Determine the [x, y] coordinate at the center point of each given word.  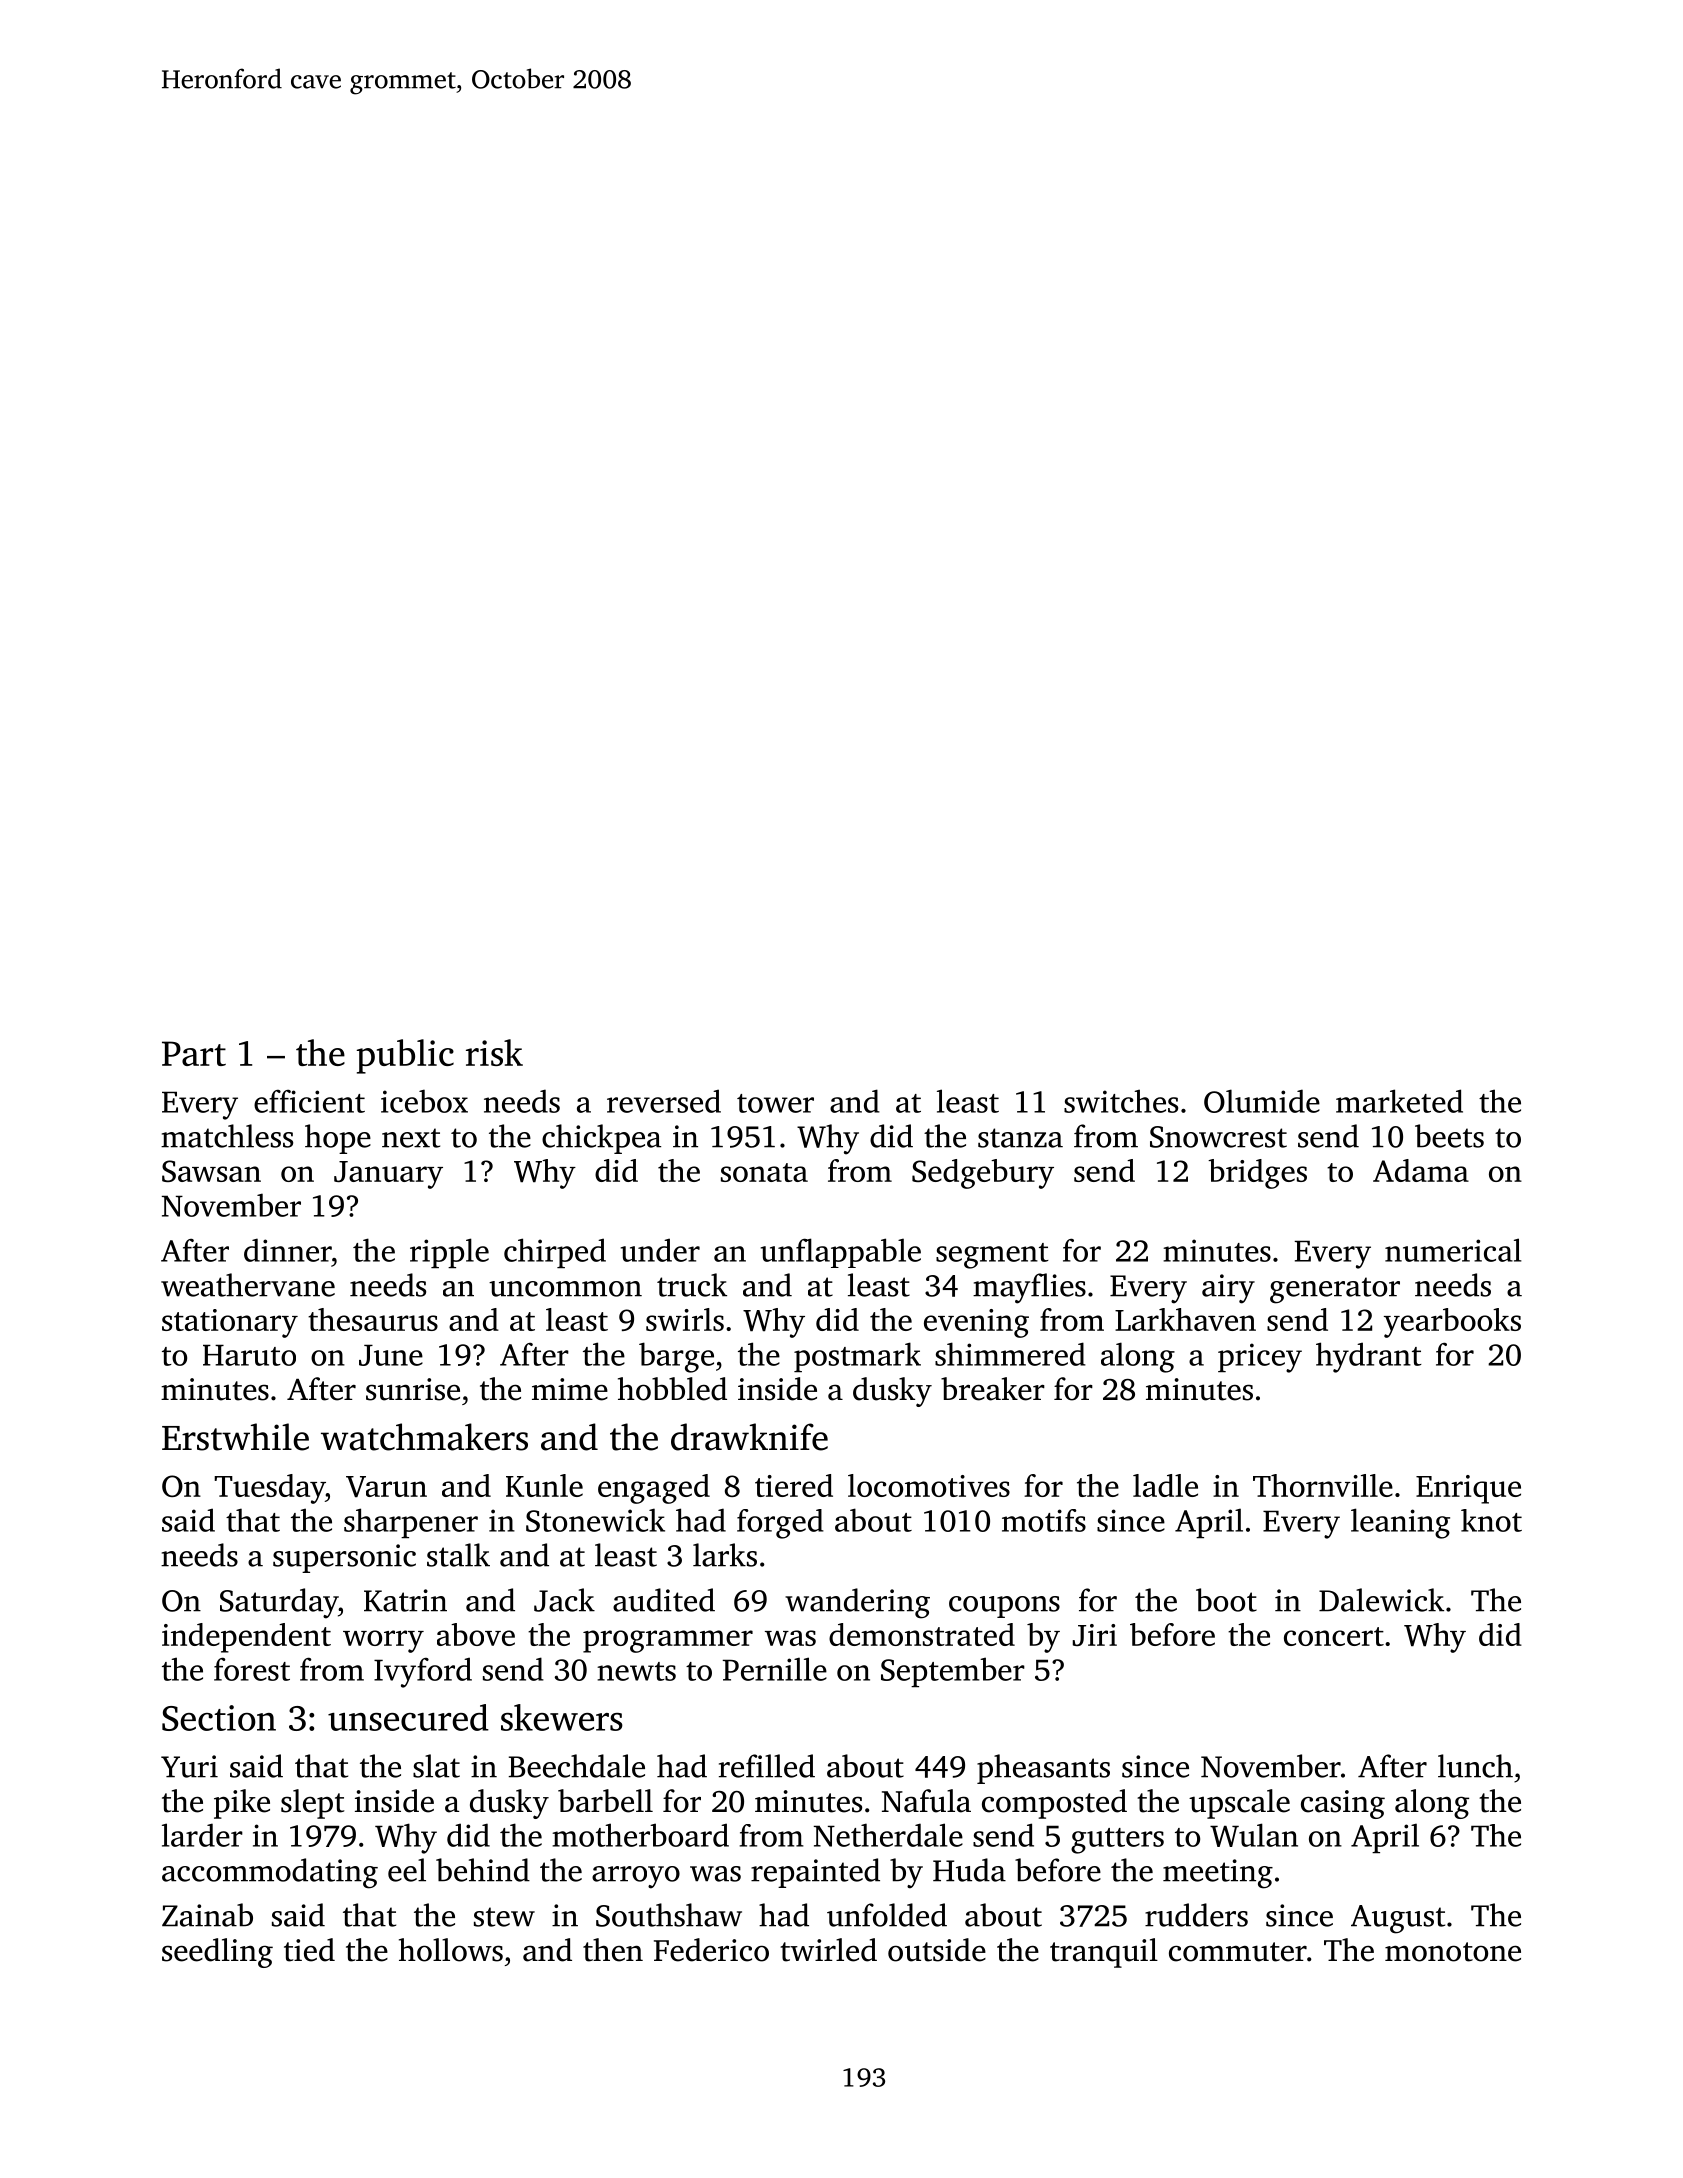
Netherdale [888, 1835]
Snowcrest [1218, 1137]
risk [494, 1052]
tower [775, 1103]
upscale [1239, 1804]
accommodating [270, 1873]
